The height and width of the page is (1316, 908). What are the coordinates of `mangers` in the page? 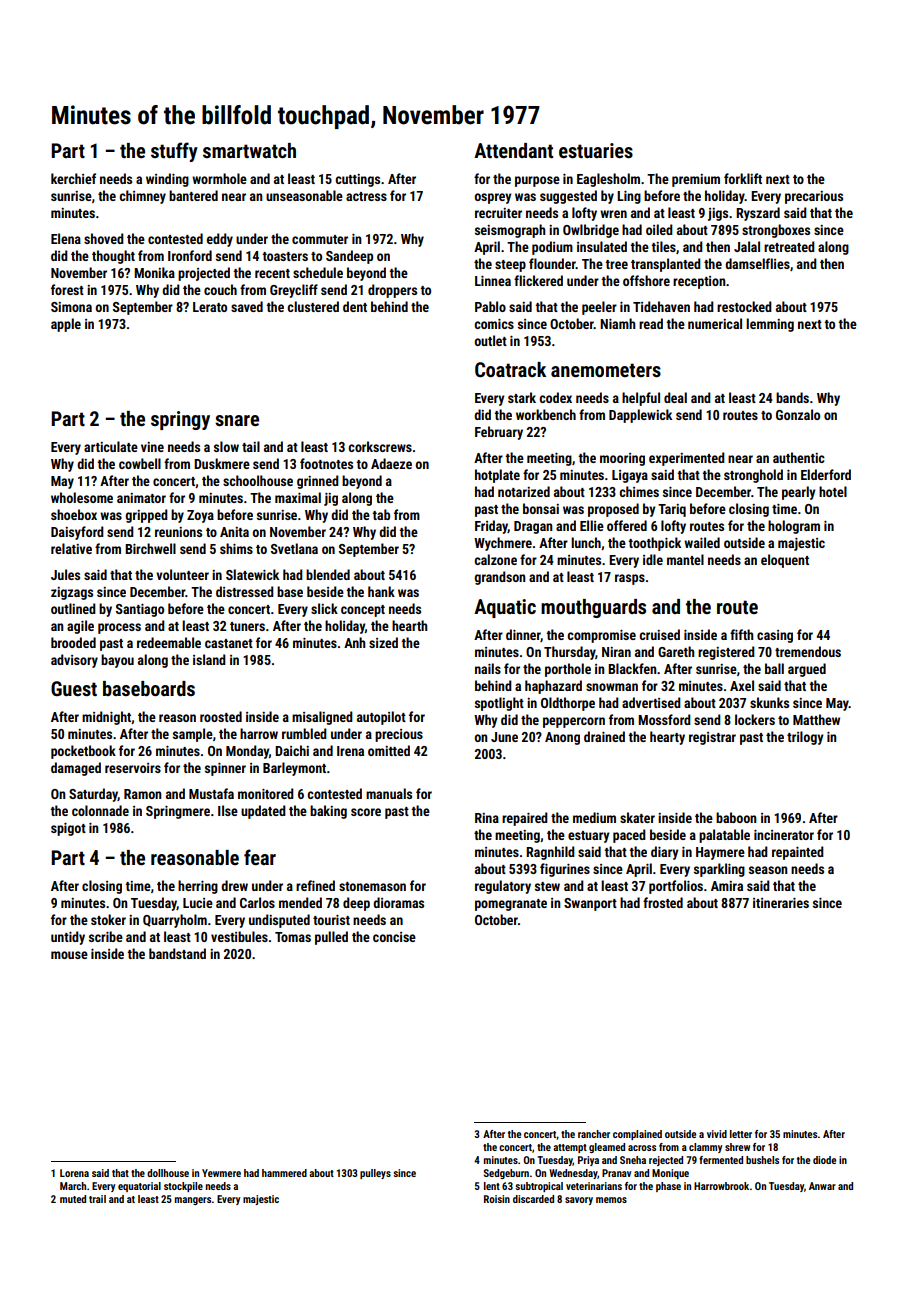 It's located at (193, 1201).
